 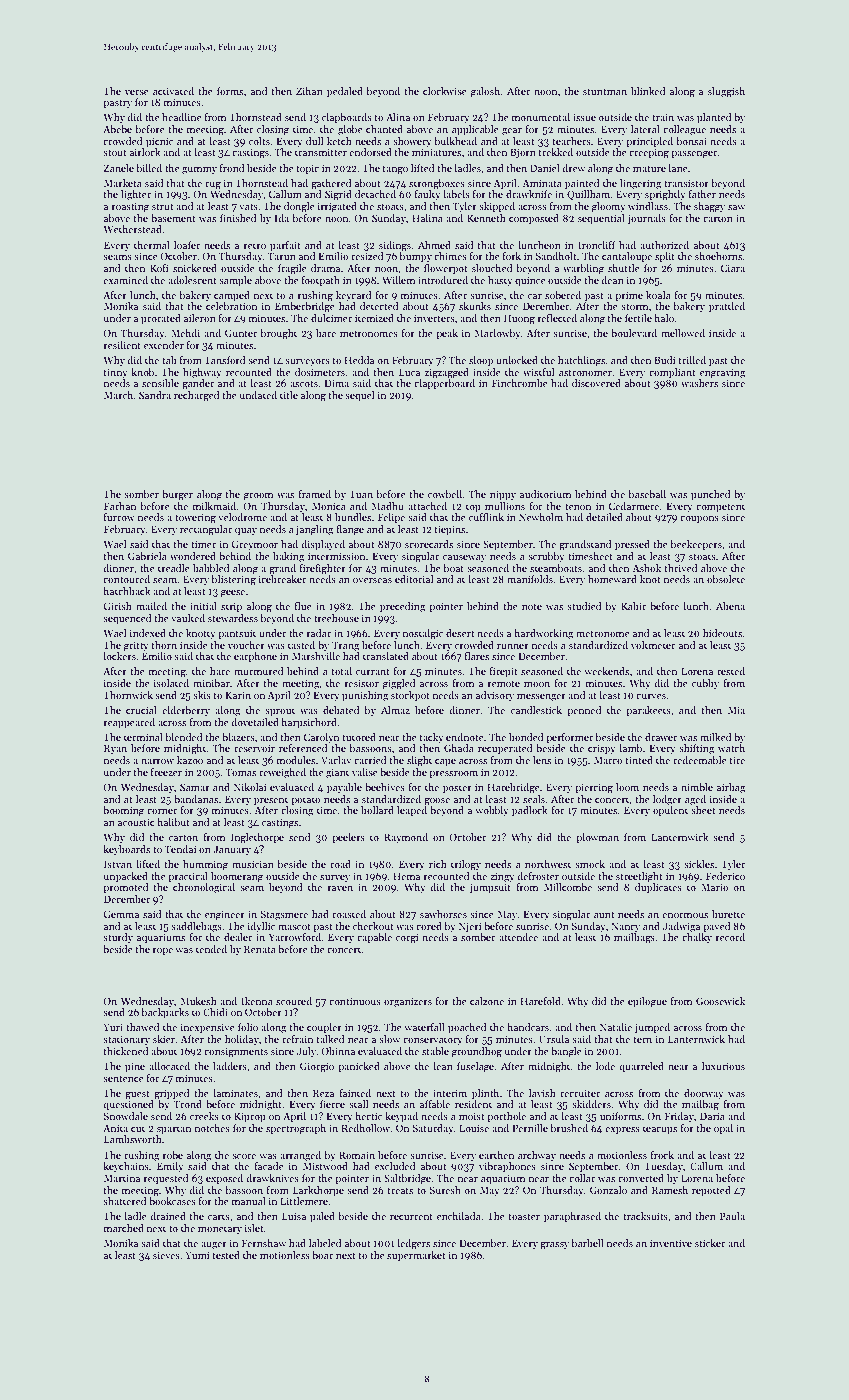 What do you see at coordinates (155, 395) in the screenshot?
I see `Sandra` at bounding box center [155, 395].
